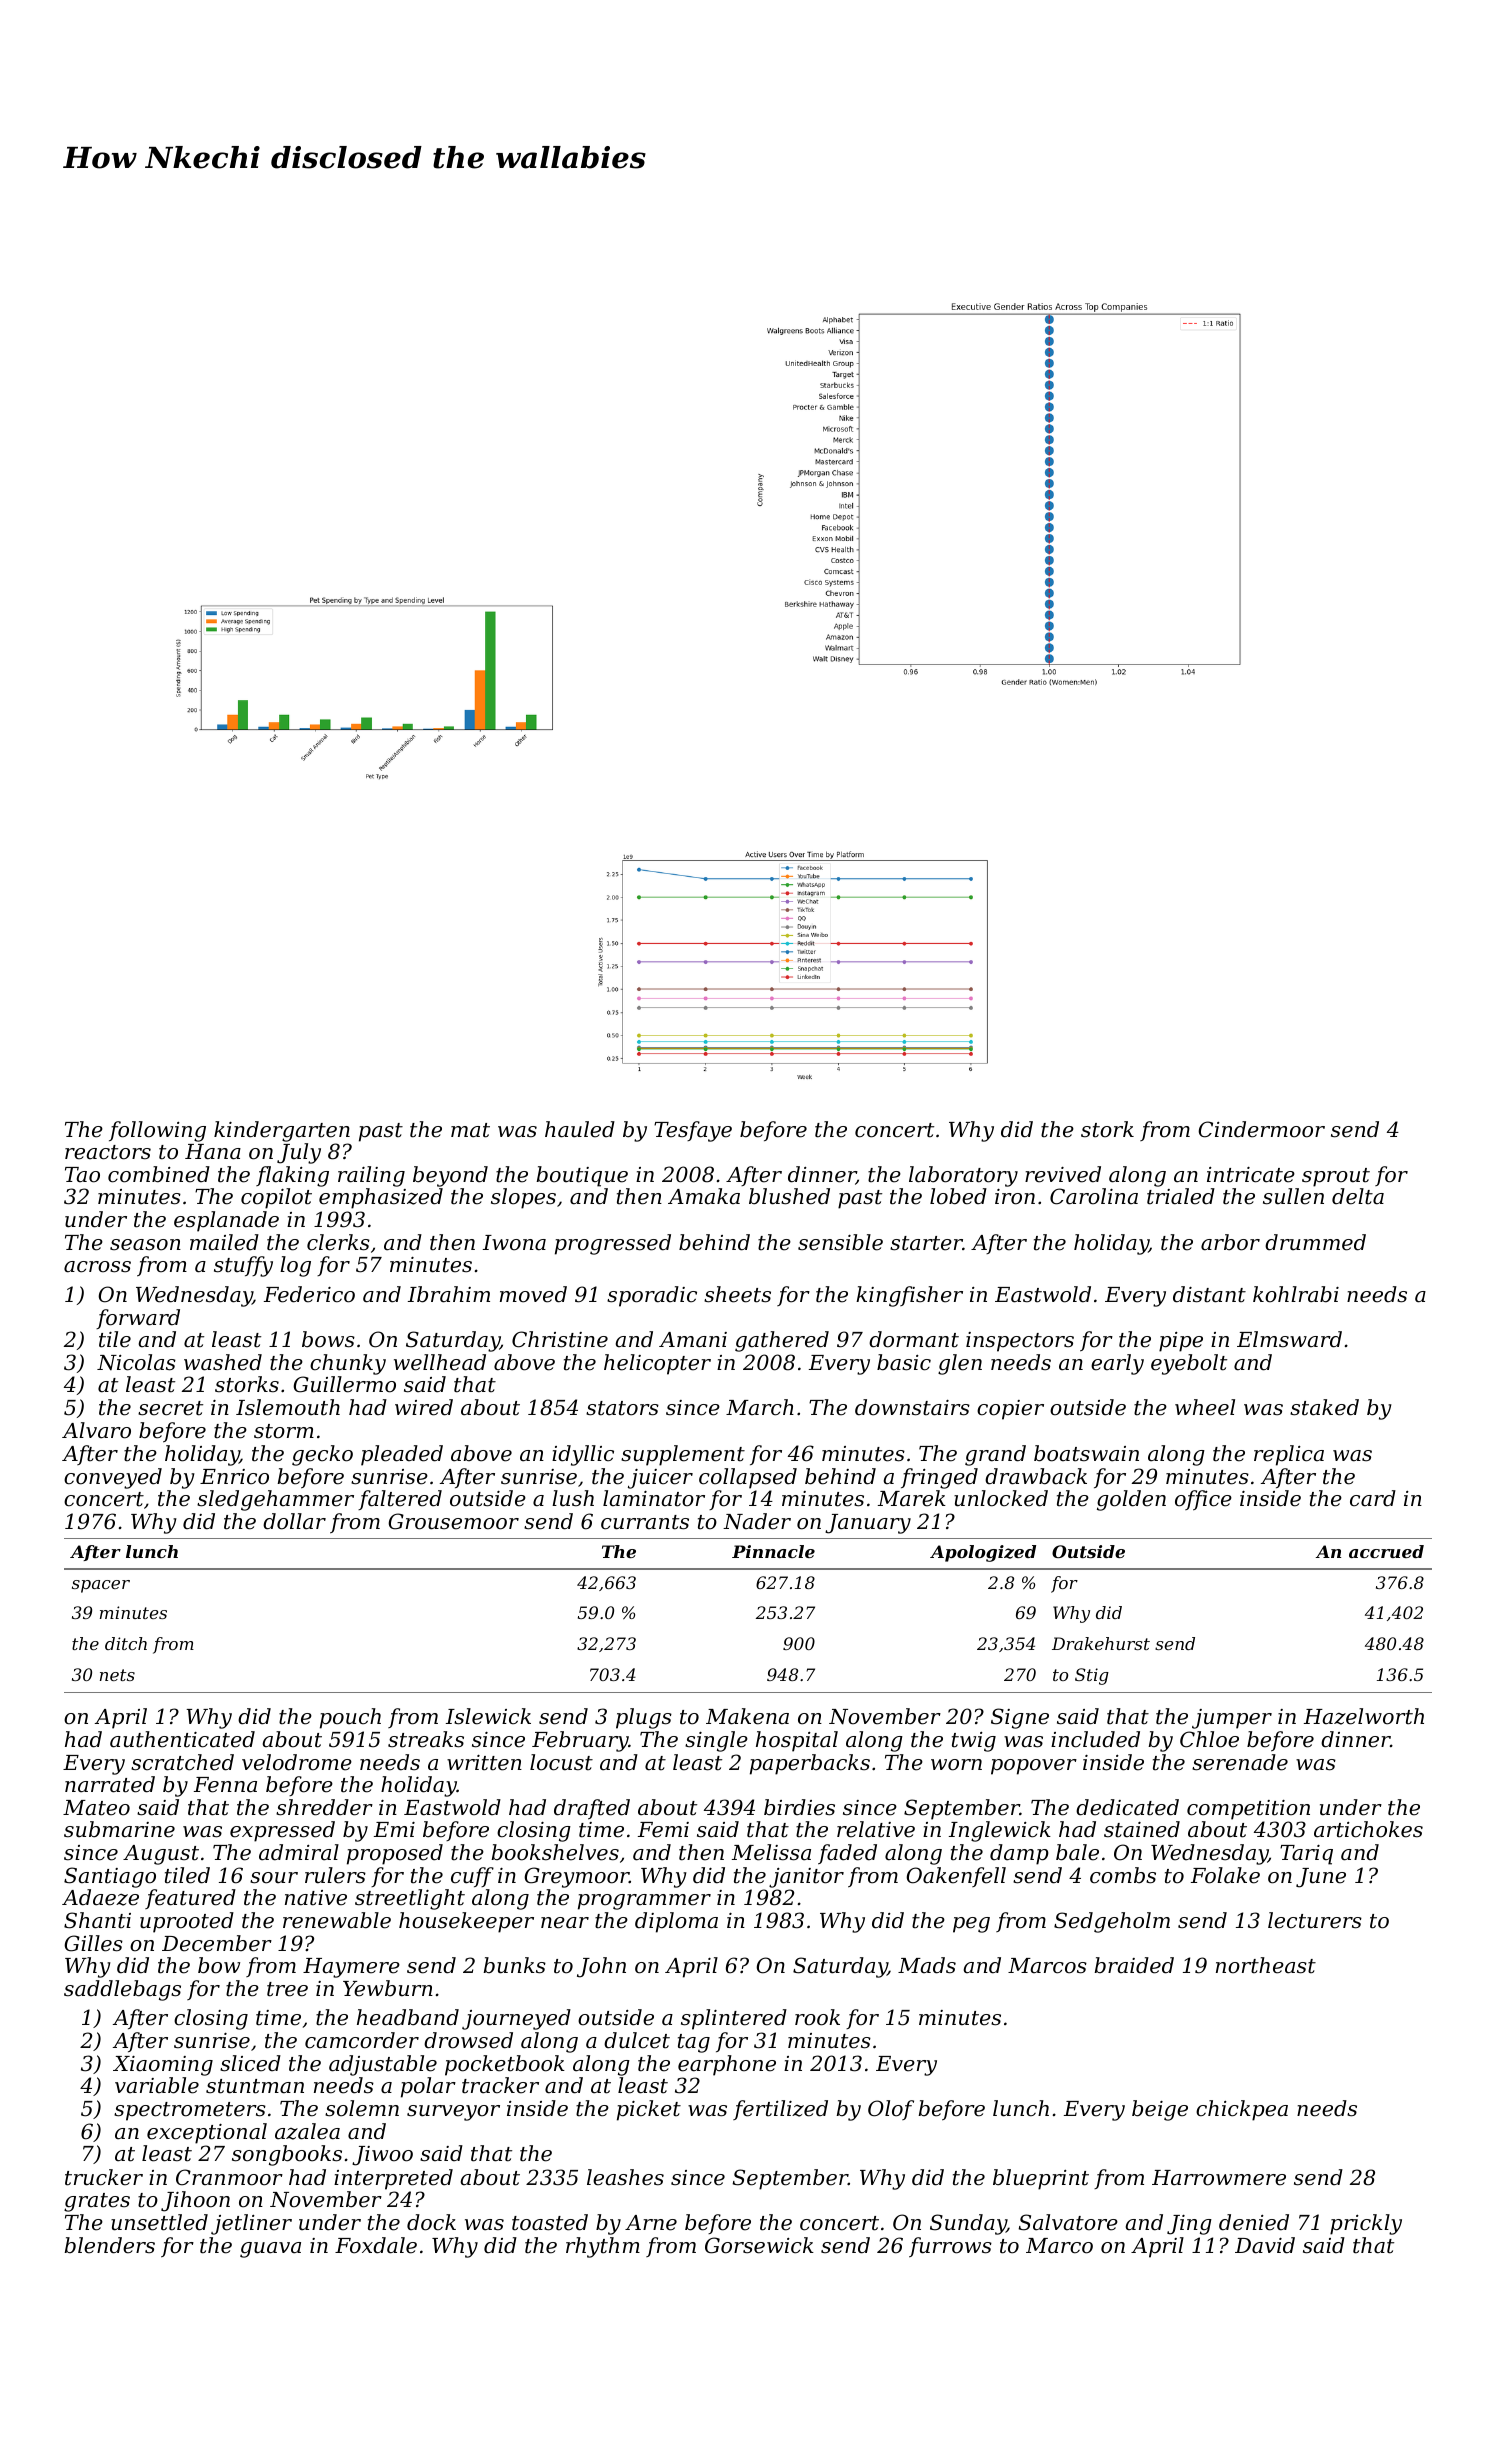 The height and width of the screenshot is (2464, 1496). What do you see at coordinates (1134, 1965) in the screenshot?
I see `braided` at bounding box center [1134, 1965].
